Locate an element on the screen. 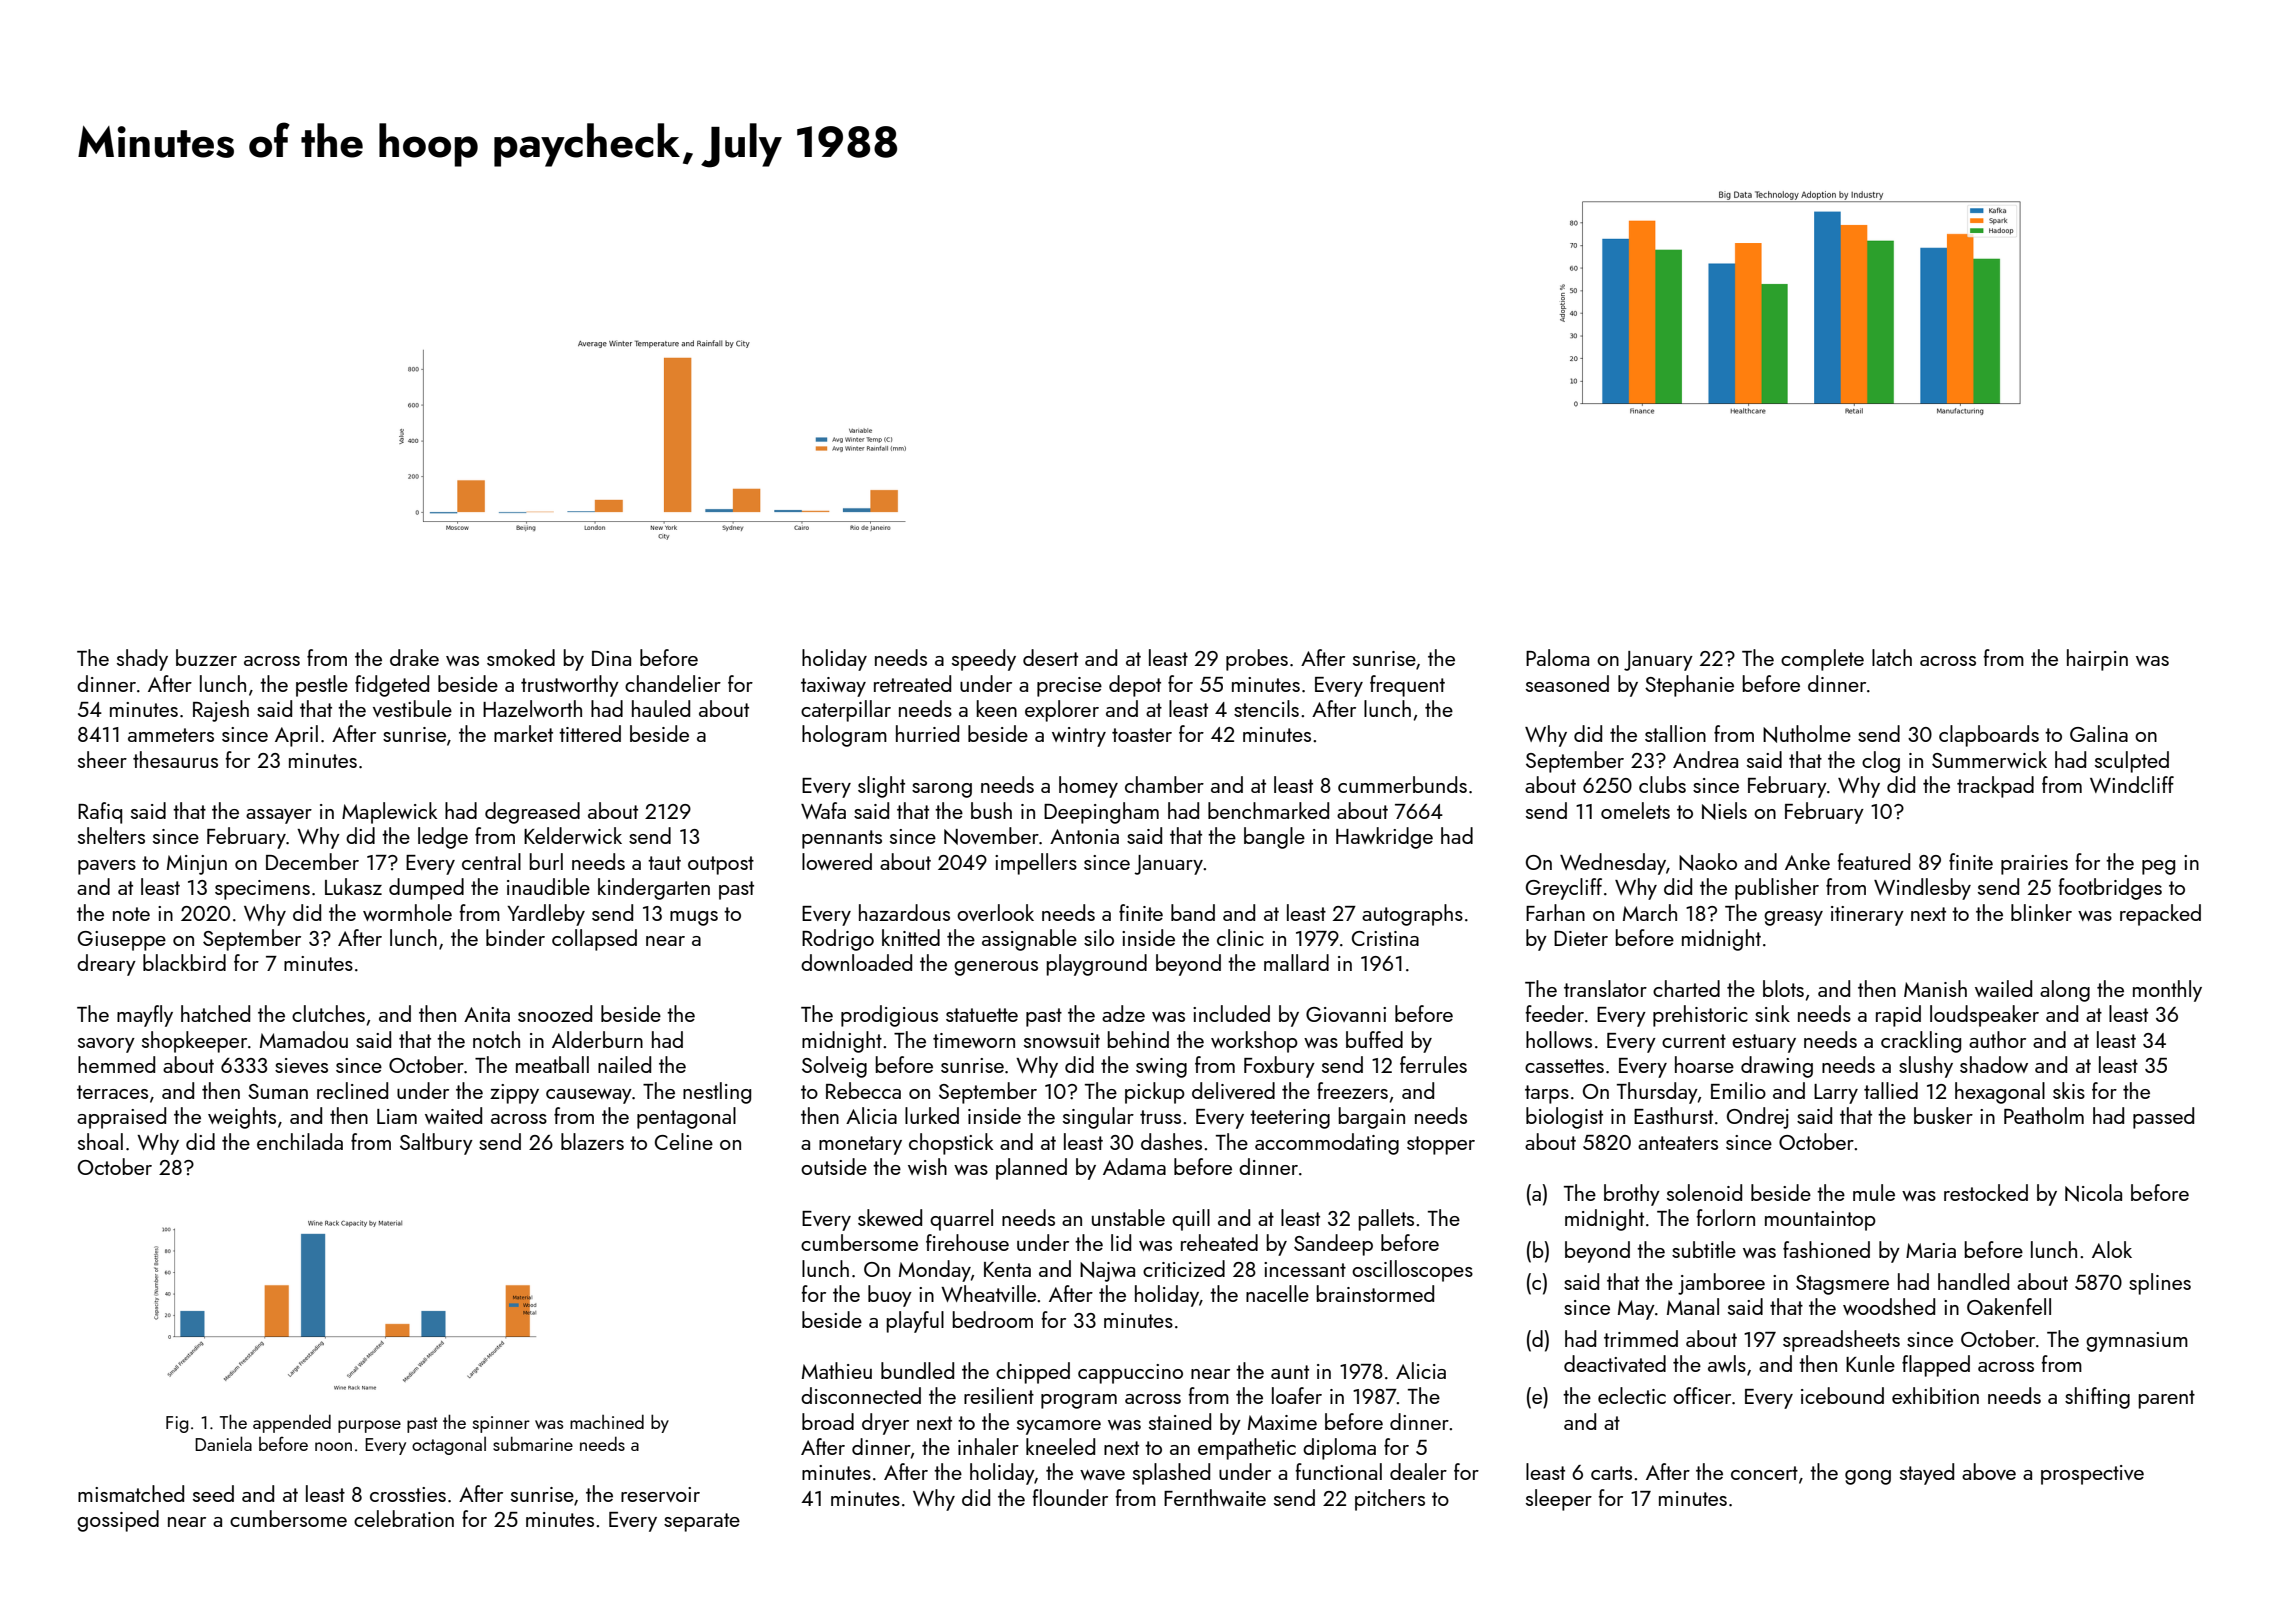  mallard is located at coordinates (1296, 962).
